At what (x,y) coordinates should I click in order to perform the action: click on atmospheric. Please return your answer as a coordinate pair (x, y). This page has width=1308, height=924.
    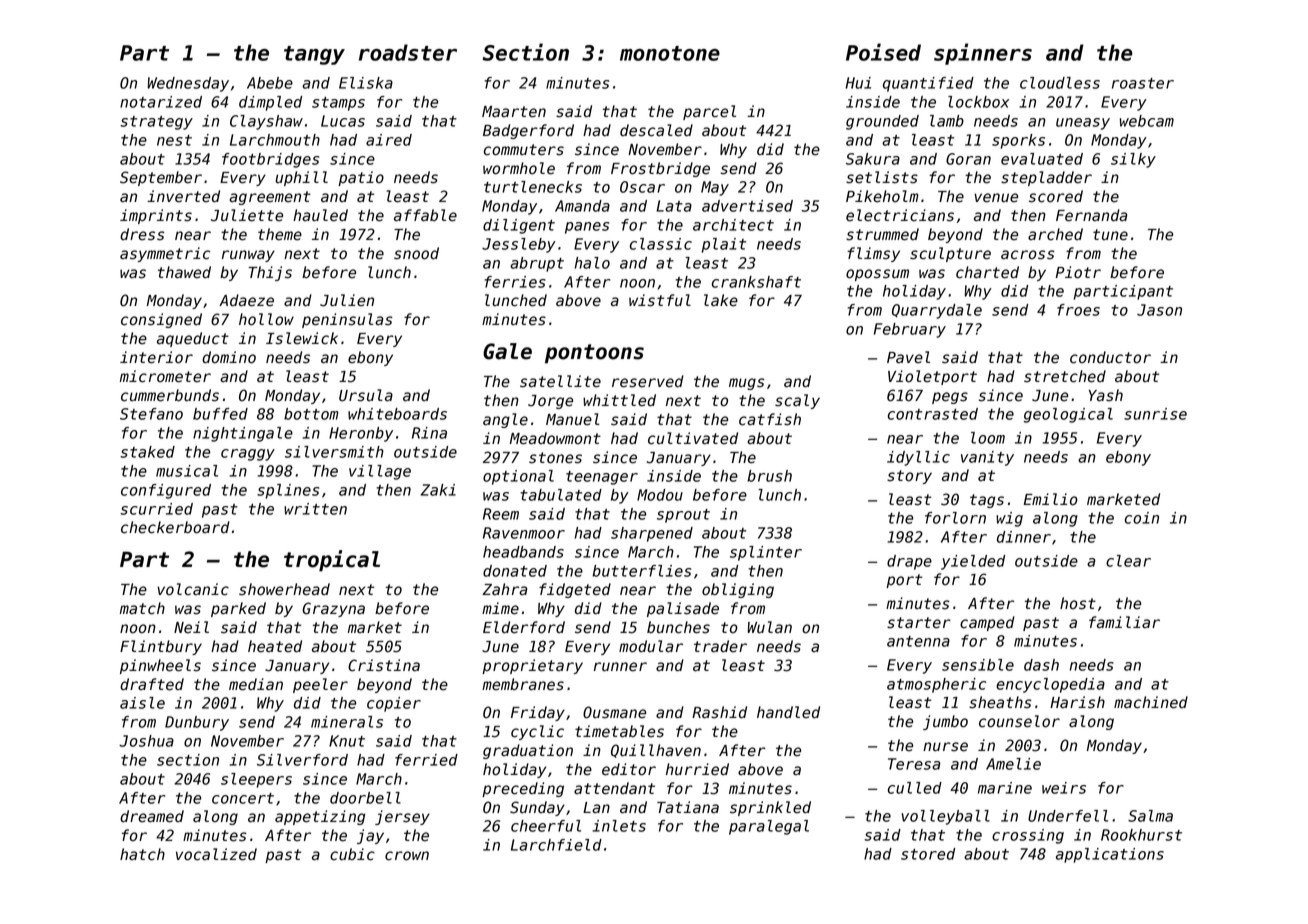
    Looking at the image, I should click on (936, 685).
